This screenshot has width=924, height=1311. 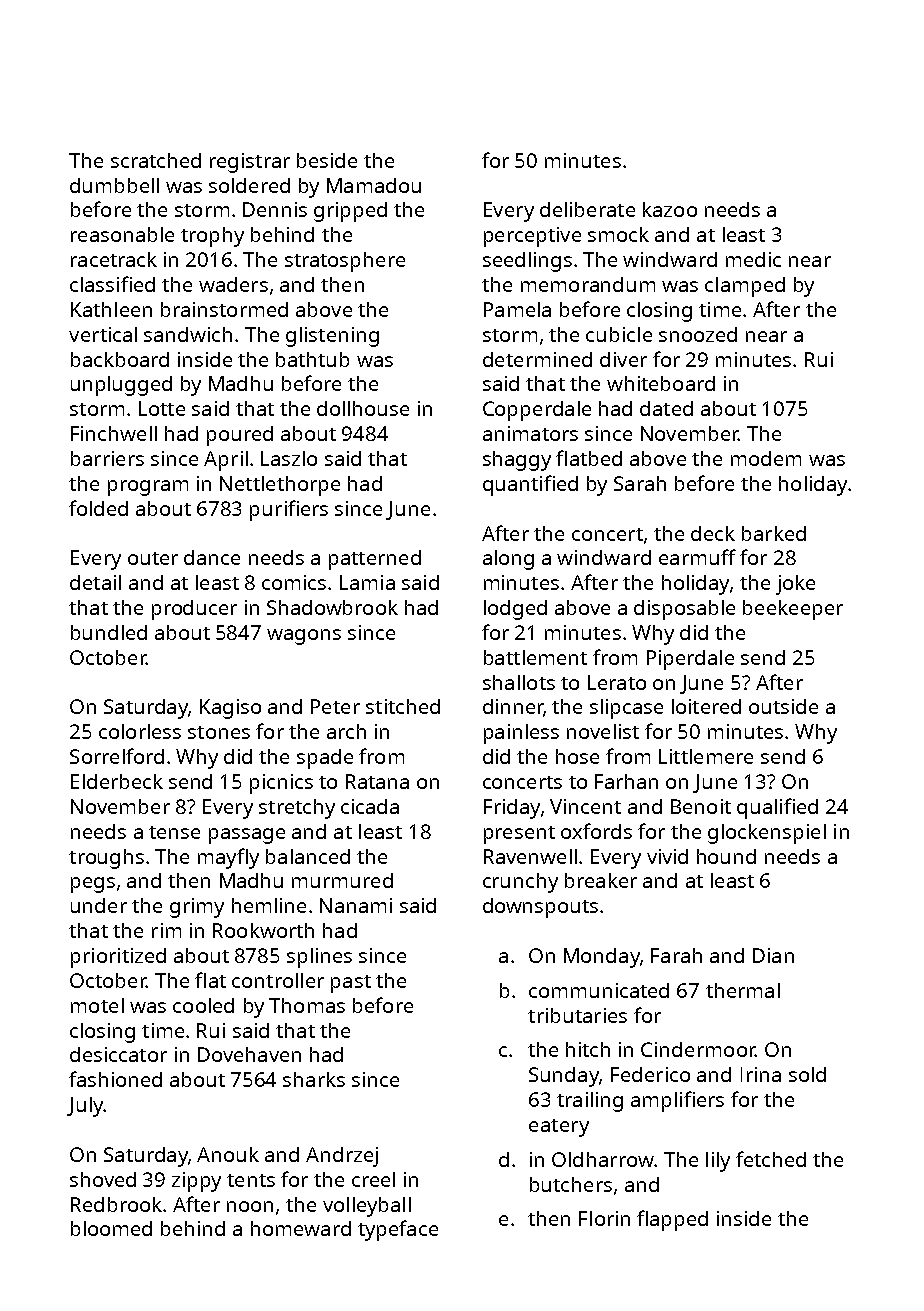 I want to click on butchers, so click(x=571, y=1184).
